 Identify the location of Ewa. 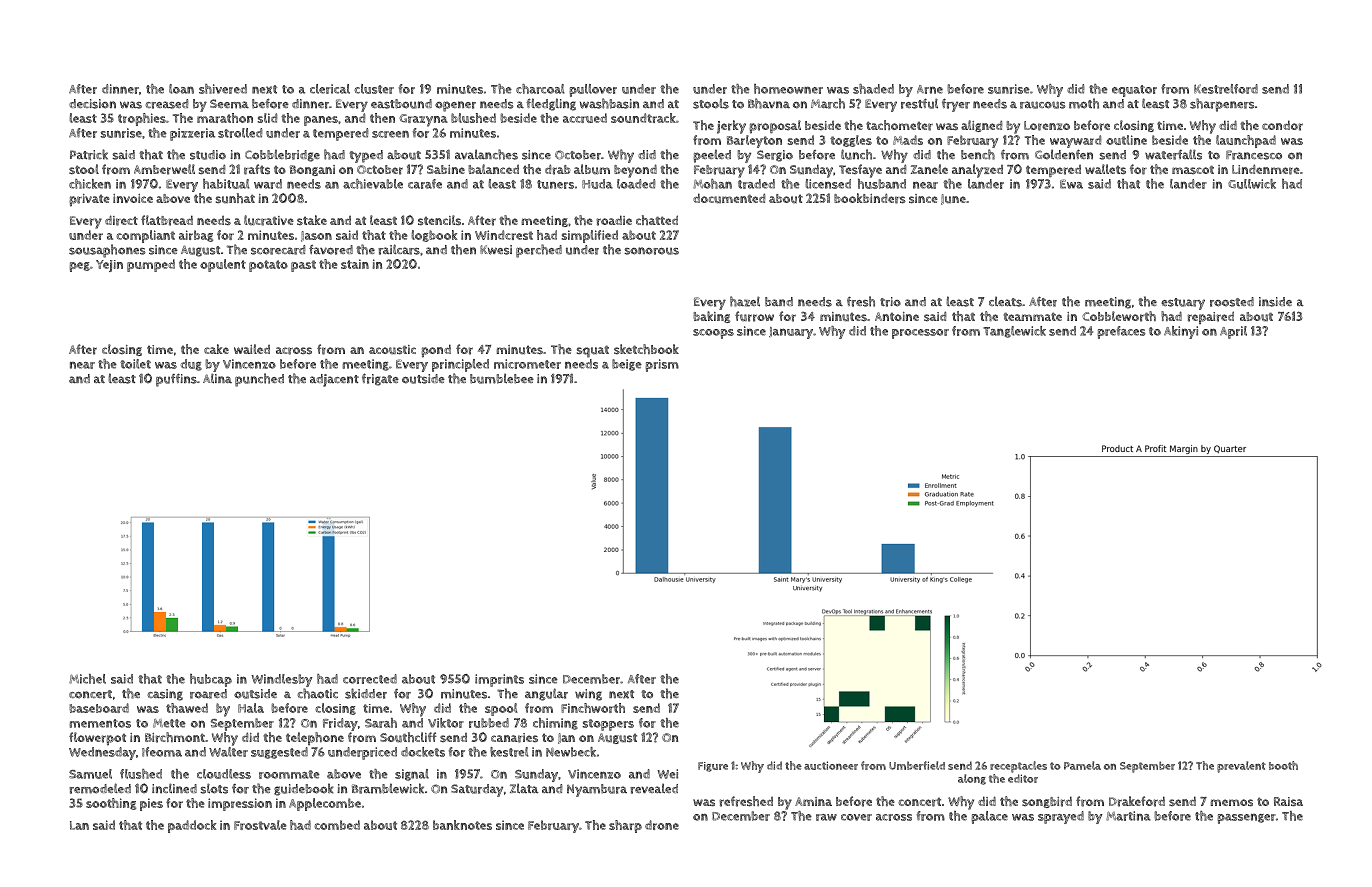
(1071, 184).
